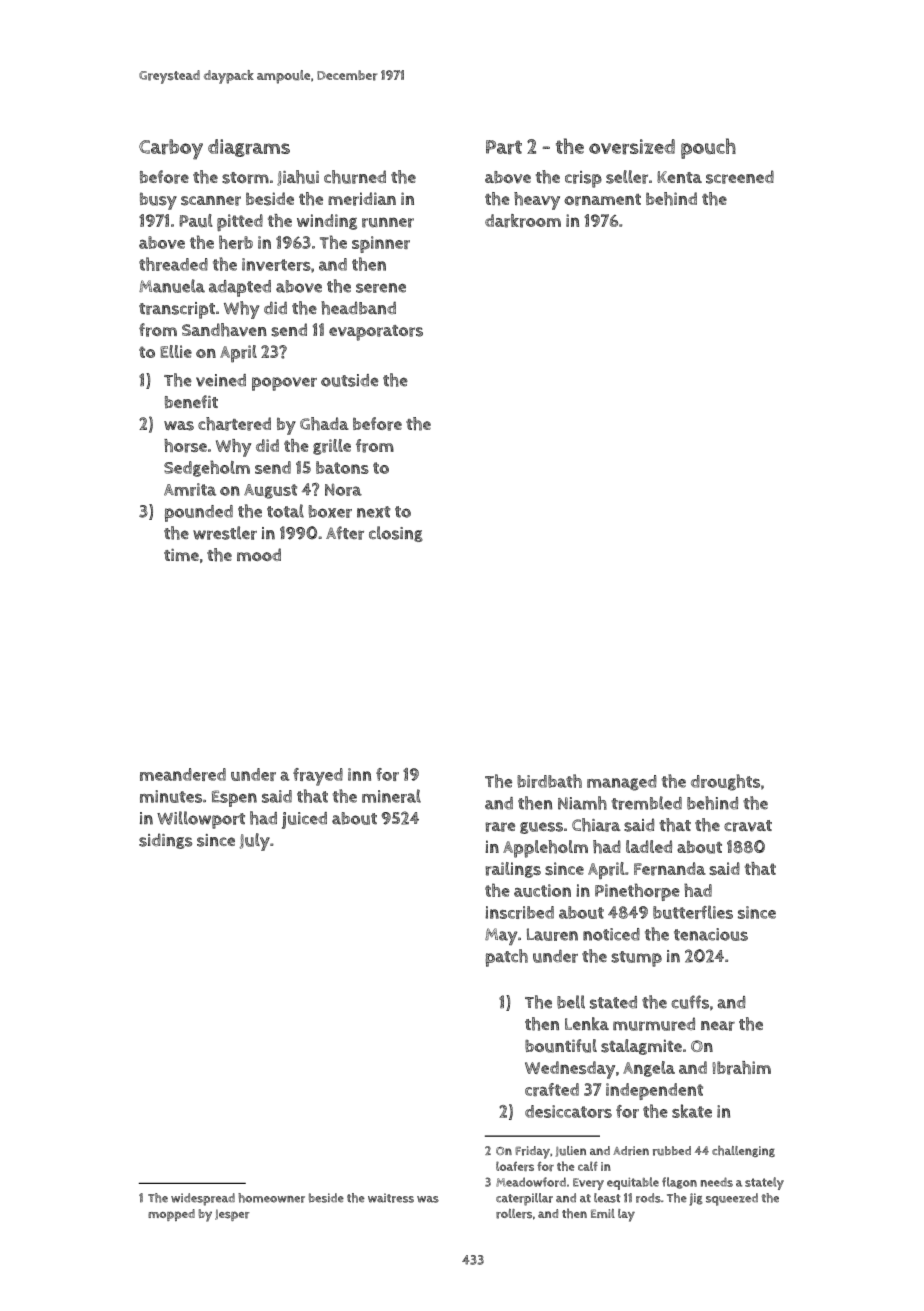  I want to click on rollers, so click(514, 1214).
